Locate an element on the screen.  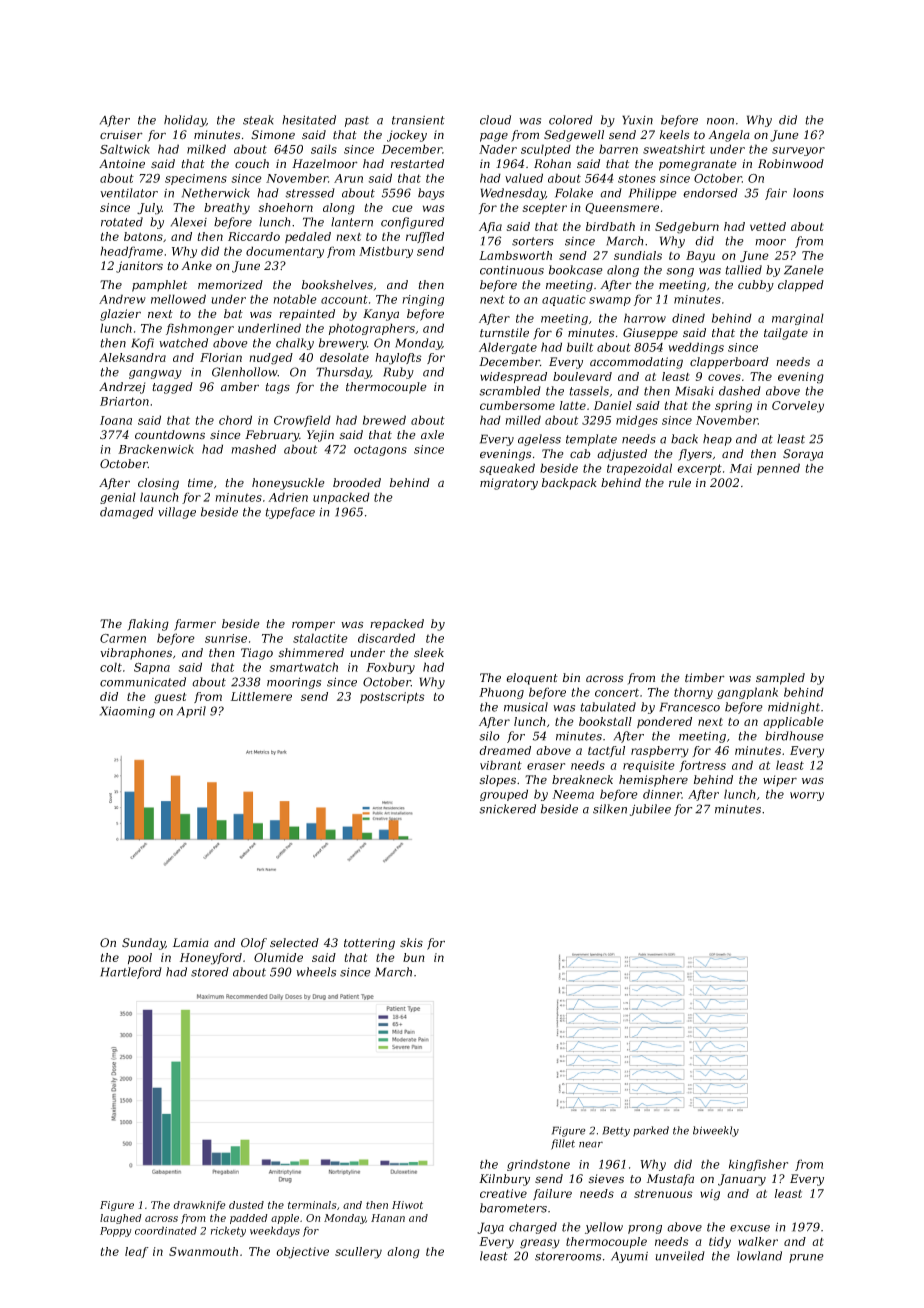
drawknife is located at coordinates (199, 1206).
